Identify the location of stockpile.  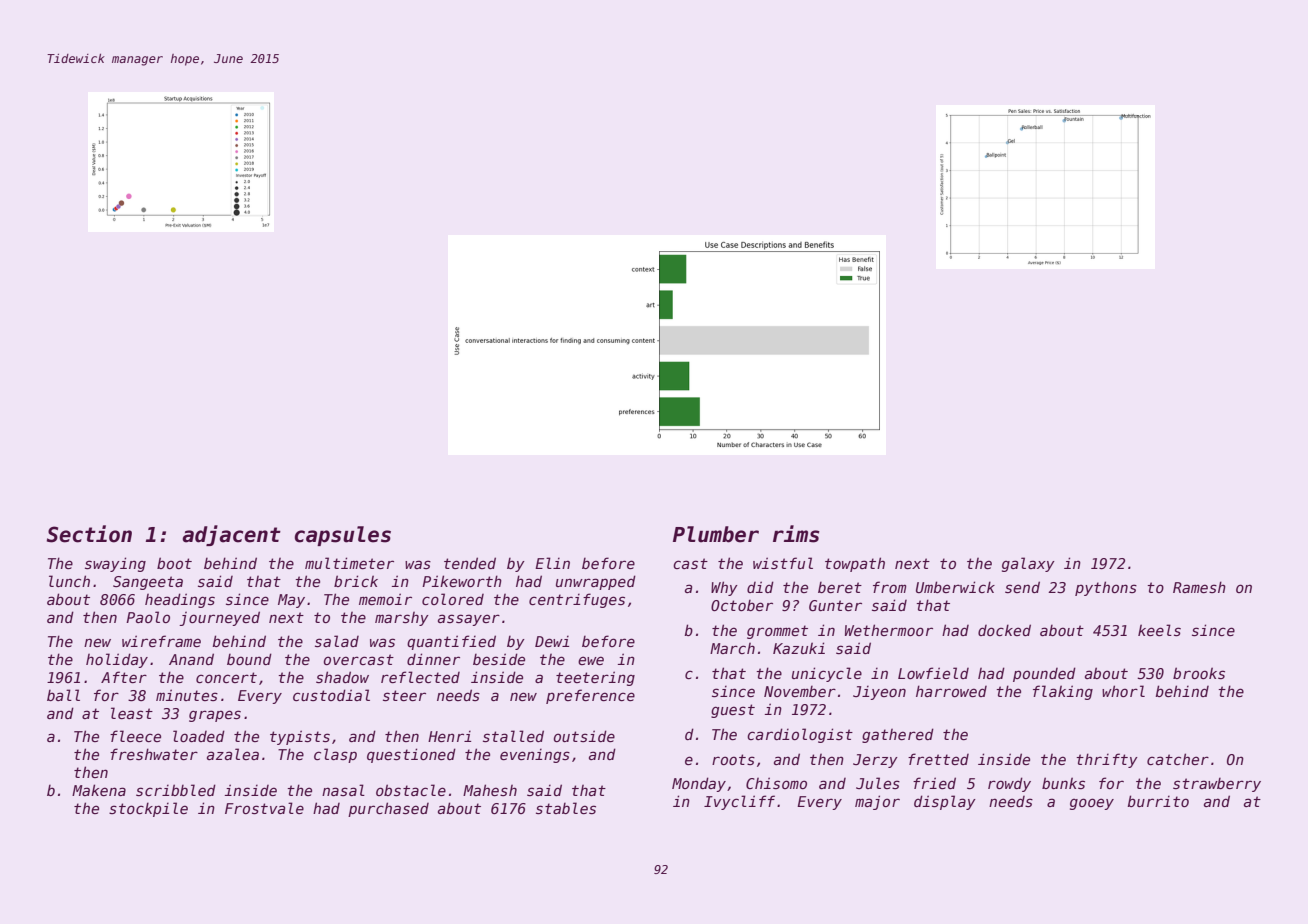
(148, 809).
